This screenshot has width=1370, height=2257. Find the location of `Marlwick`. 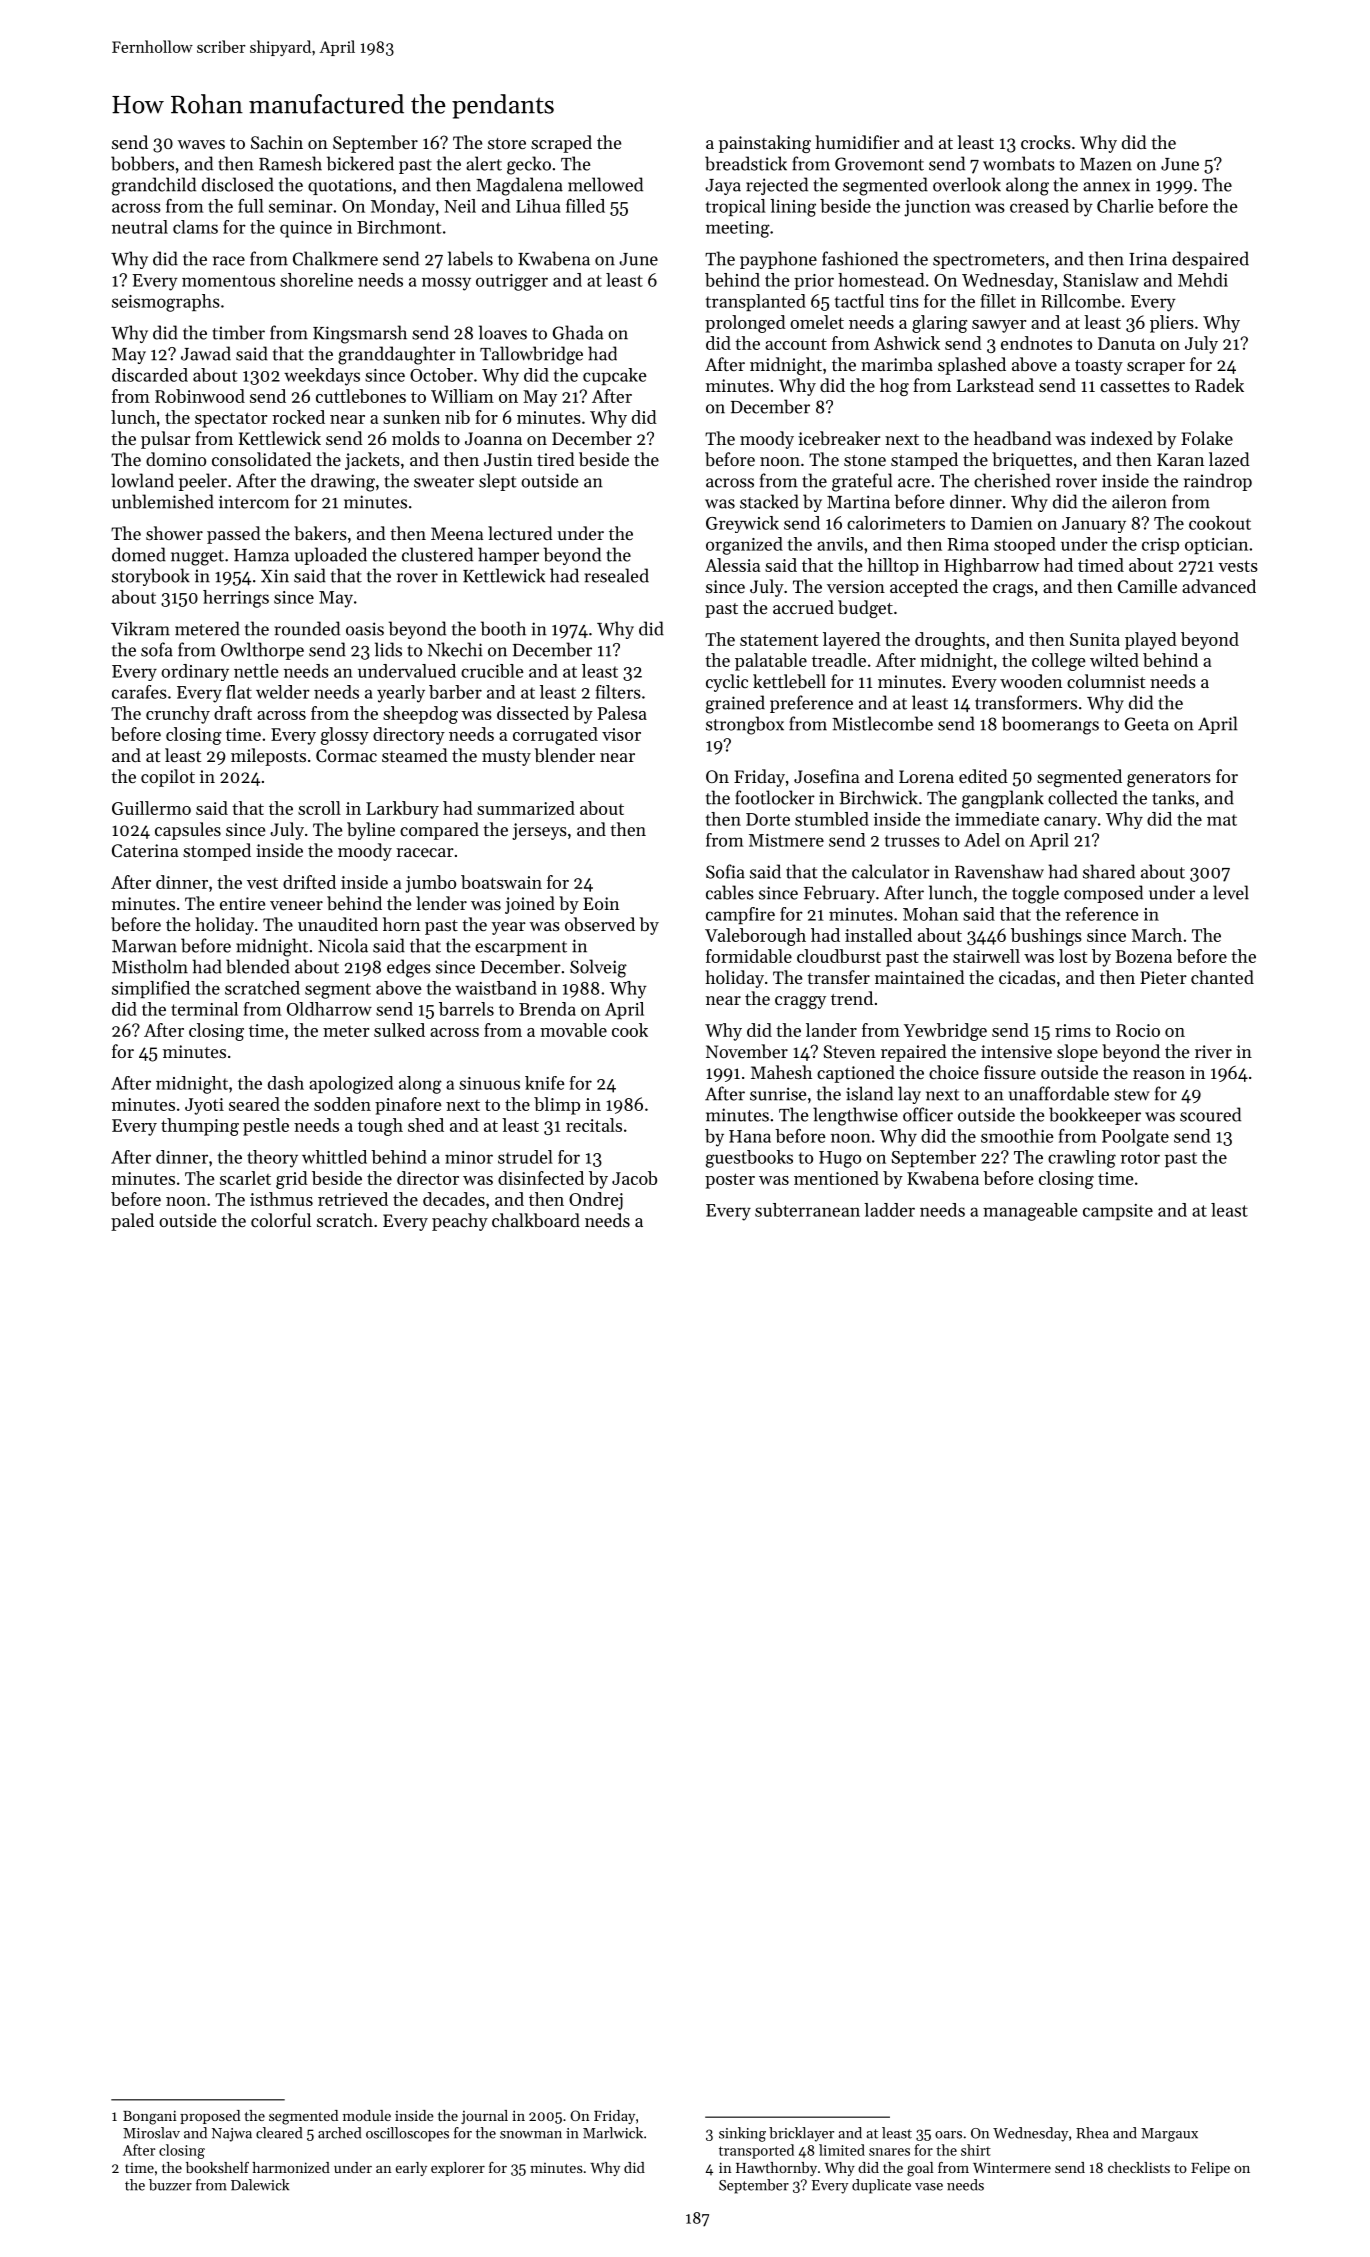

Marlwick is located at coordinates (613, 2133).
